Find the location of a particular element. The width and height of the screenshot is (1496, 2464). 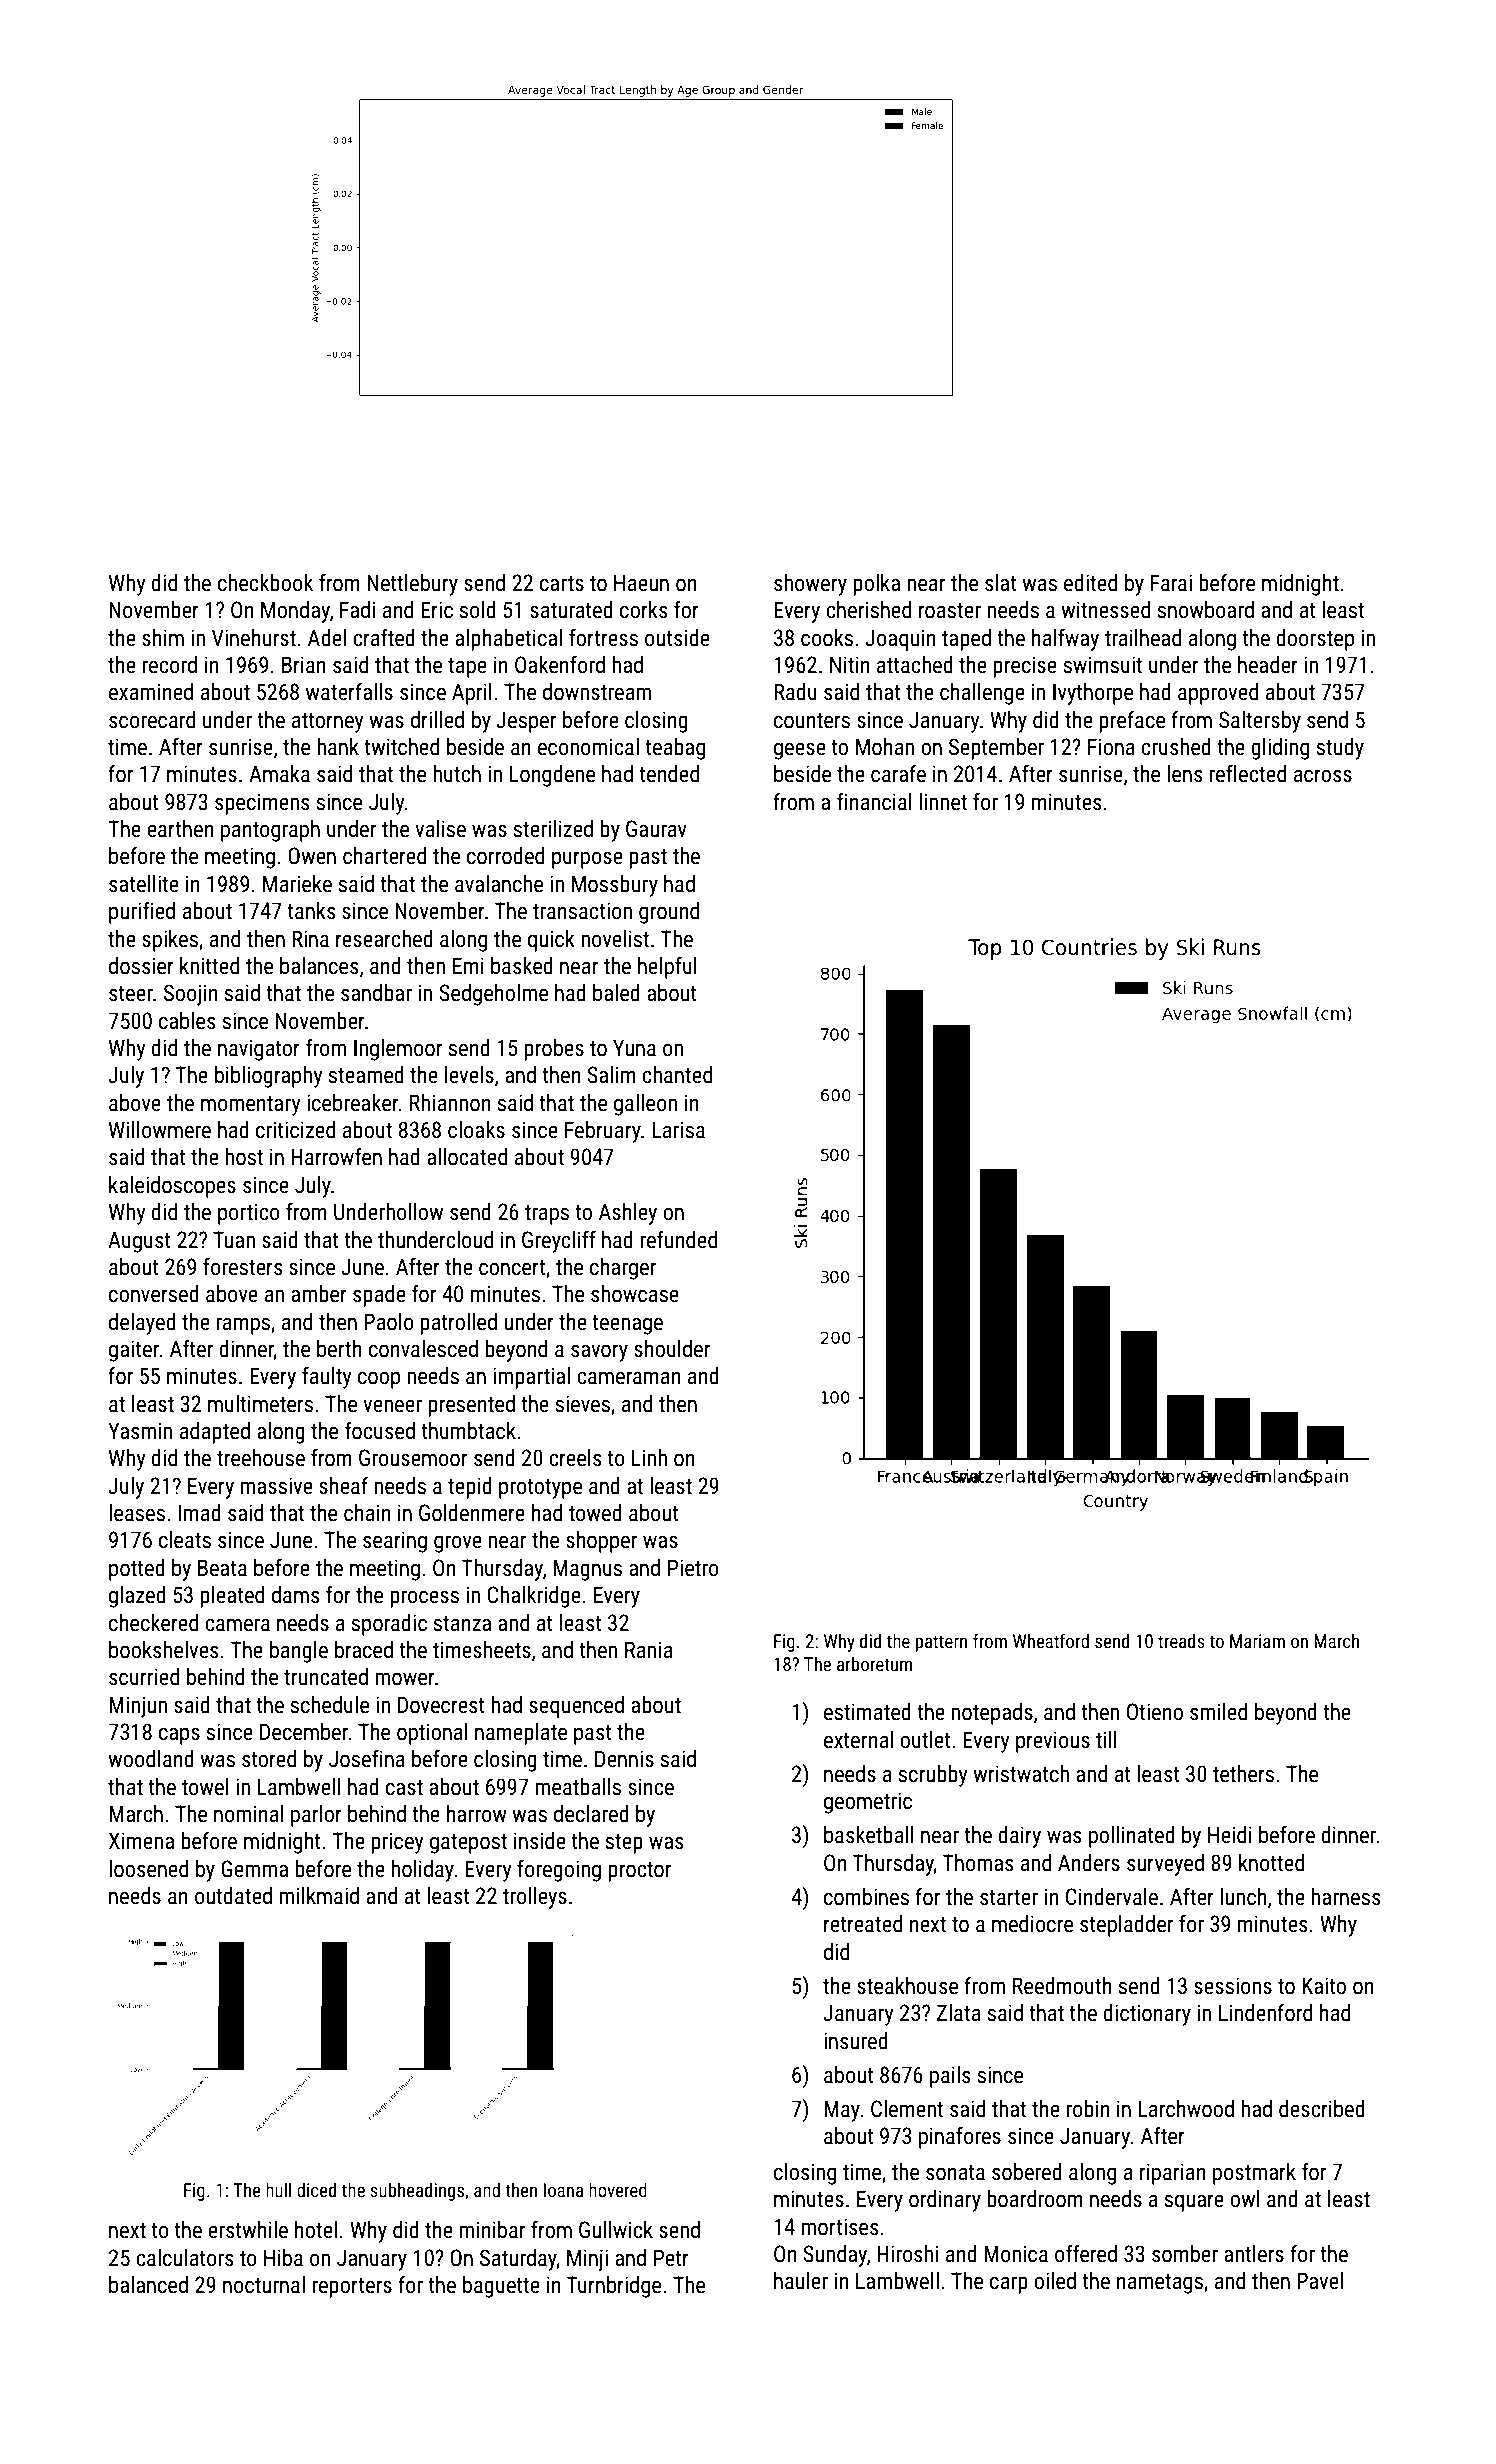

Fiona is located at coordinates (1111, 747).
